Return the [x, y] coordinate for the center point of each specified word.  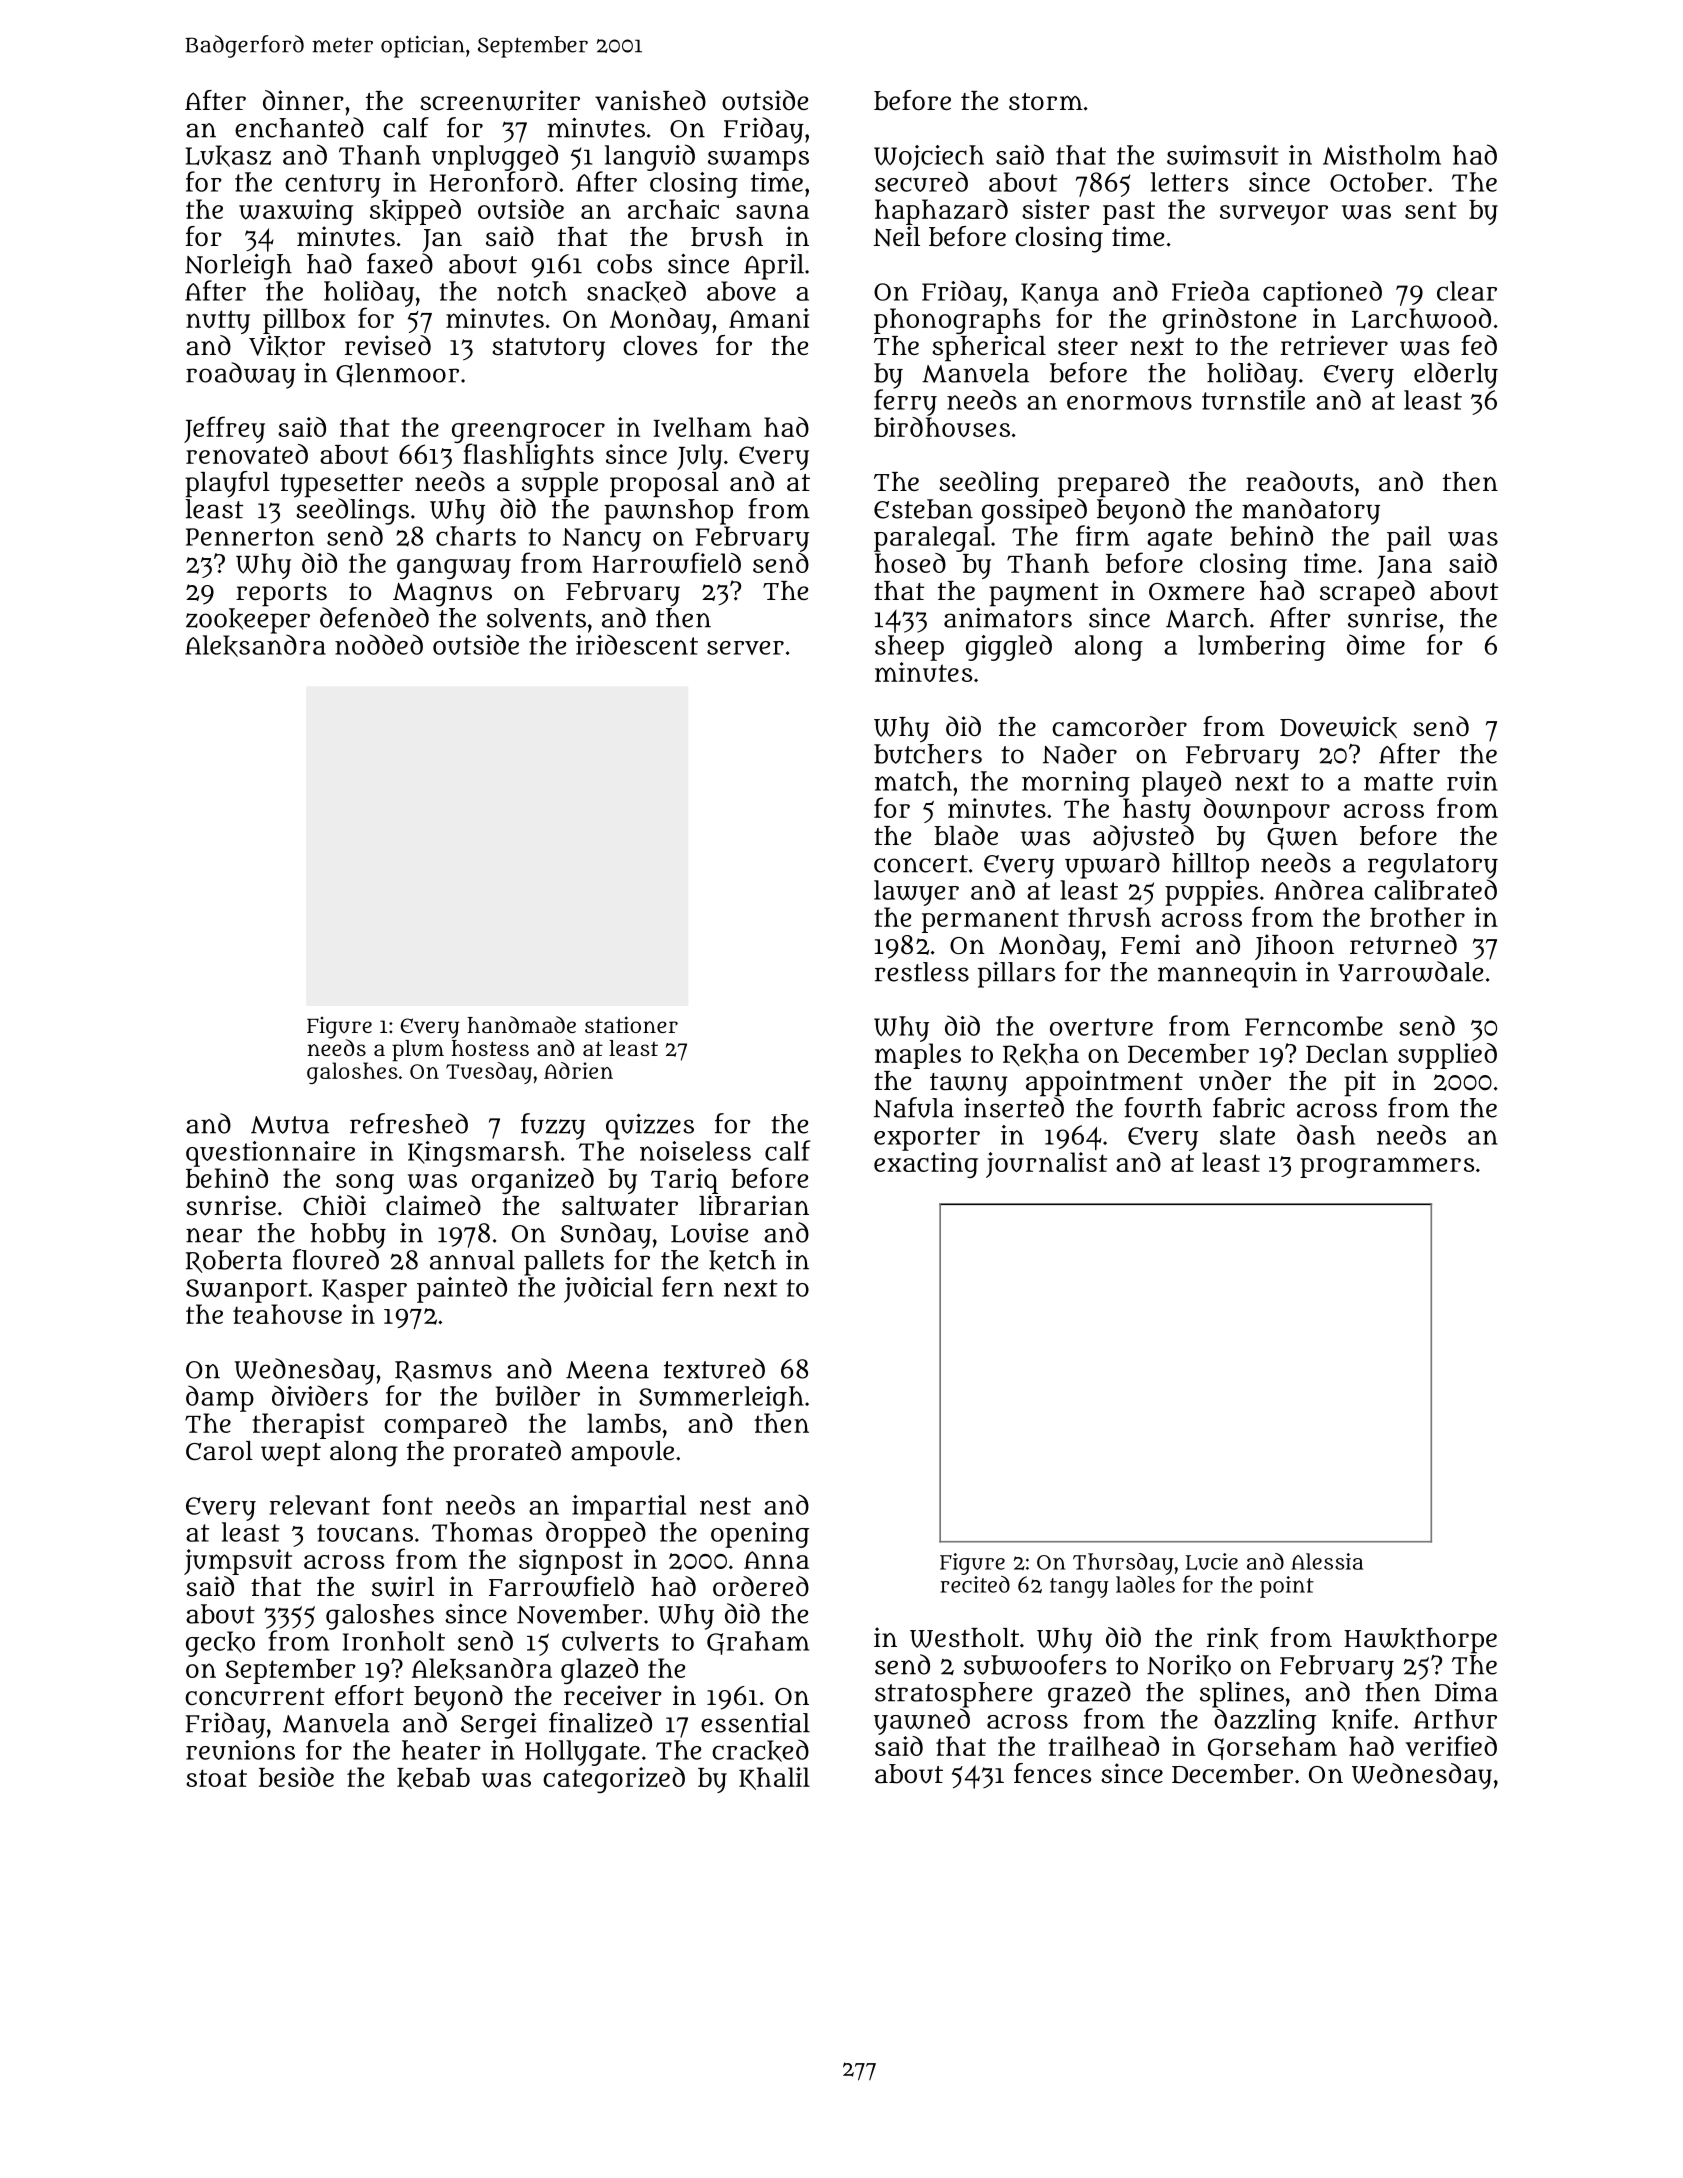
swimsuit [1223, 155]
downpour [1267, 811]
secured [921, 181]
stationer [631, 1024]
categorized [614, 1780]
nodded [379, 644]
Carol [219, 1451]
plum [418, 1051]
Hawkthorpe [1420, 1641]
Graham [758, 1643]
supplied [1447, 1056]
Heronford [493, 181]
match [913, 781]
